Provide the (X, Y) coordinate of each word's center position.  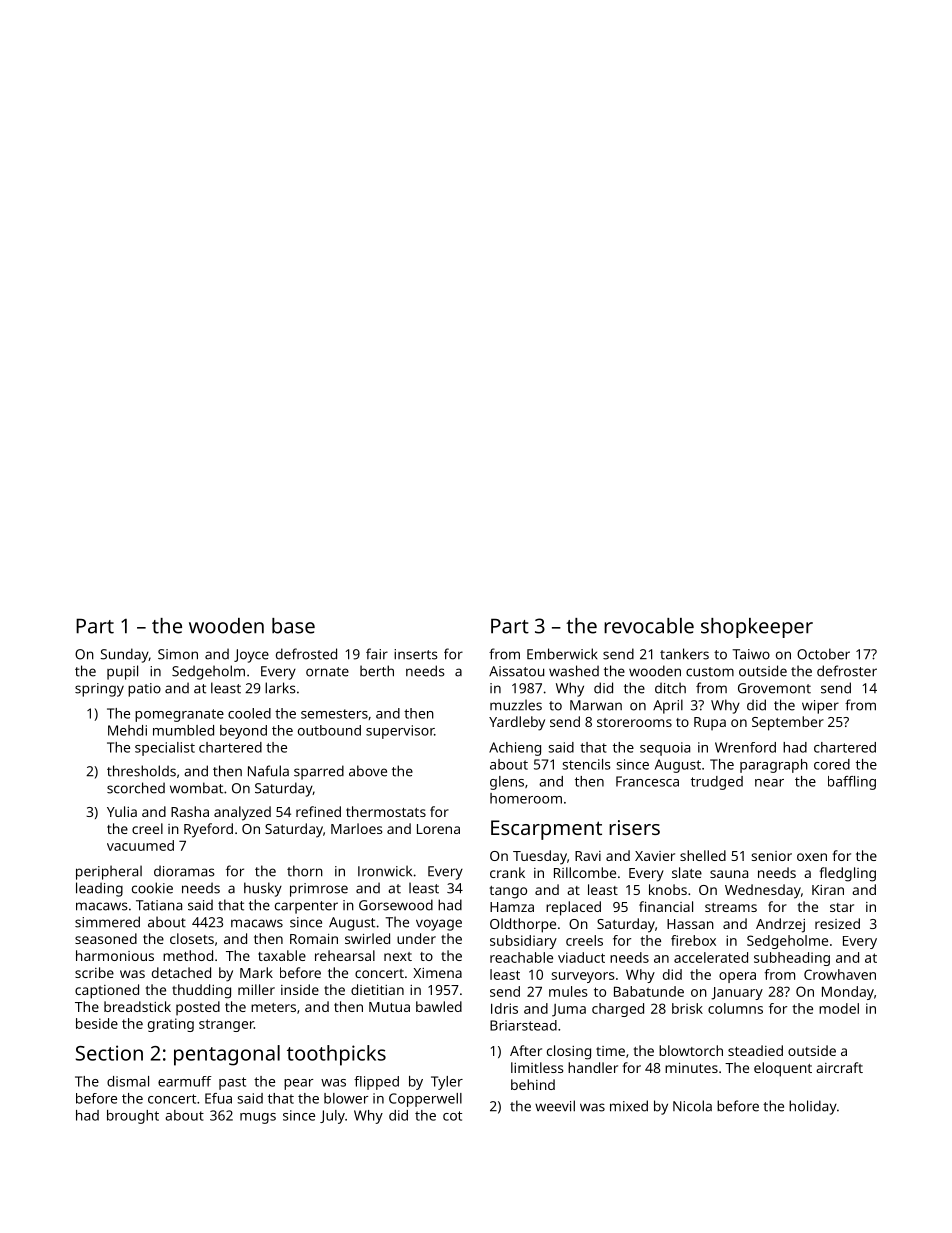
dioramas (184, 871)
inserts (416, 654)
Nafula (268, 771)
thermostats (386, 811)
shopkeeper (757, 628)
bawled (439, 1006)
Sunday (124, 655)
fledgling (848, 874)
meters (273, 1007)
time (610, 1051)
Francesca (647, 781)
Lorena (438, 829)
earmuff (185, 1081)
